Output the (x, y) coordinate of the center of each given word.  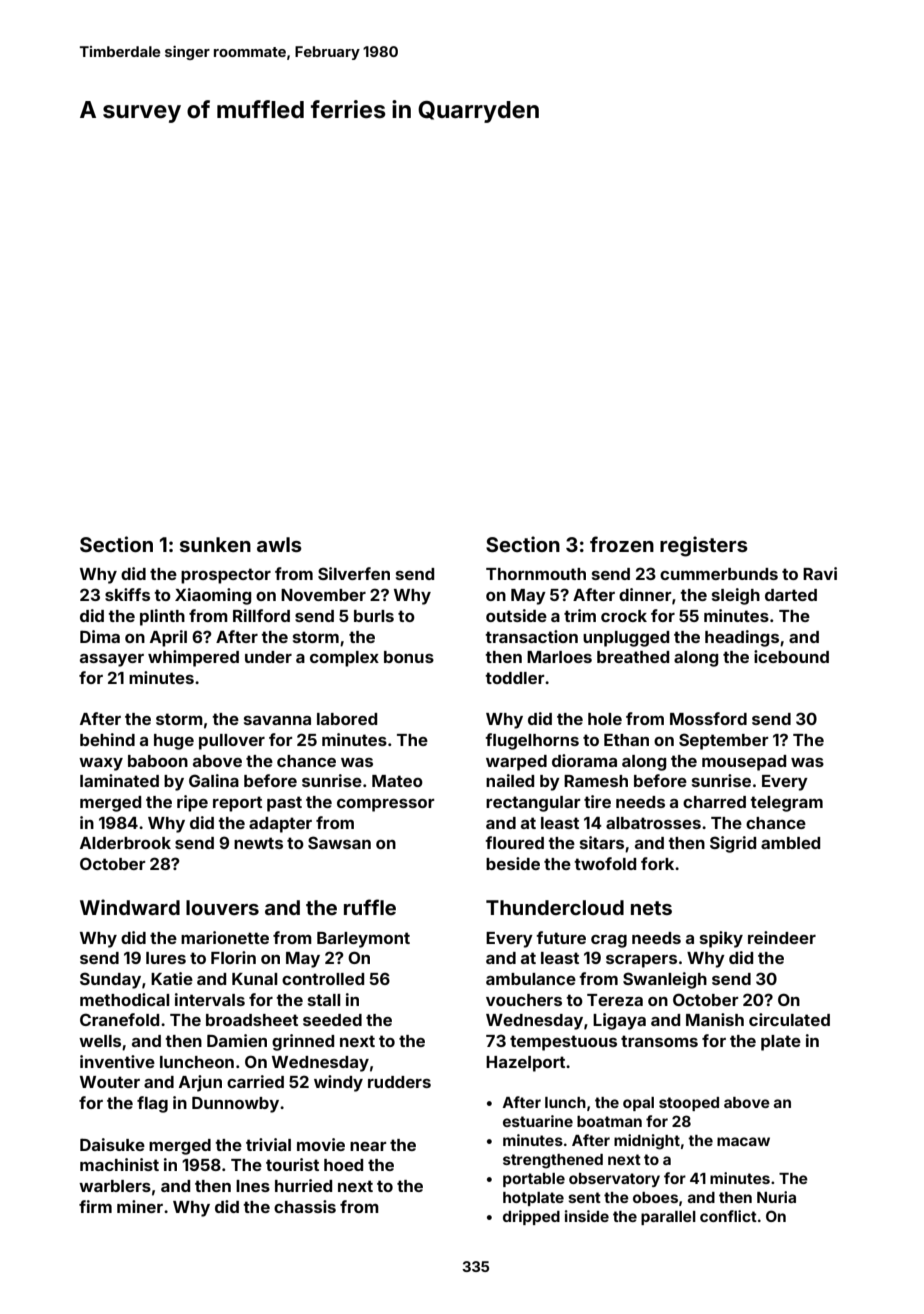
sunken (215, 544)
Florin (233, 957)
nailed (510, 780)
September (724, 741)
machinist (119, 1164)
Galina (214, 780)
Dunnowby (235, 1104)
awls (279, 544)
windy (338, 1083)
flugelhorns (532, 741)
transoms (659, 1041)
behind (107, 739)
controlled (323, 979)
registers (704, 546)
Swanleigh (665, 980)
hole (605, 719)
